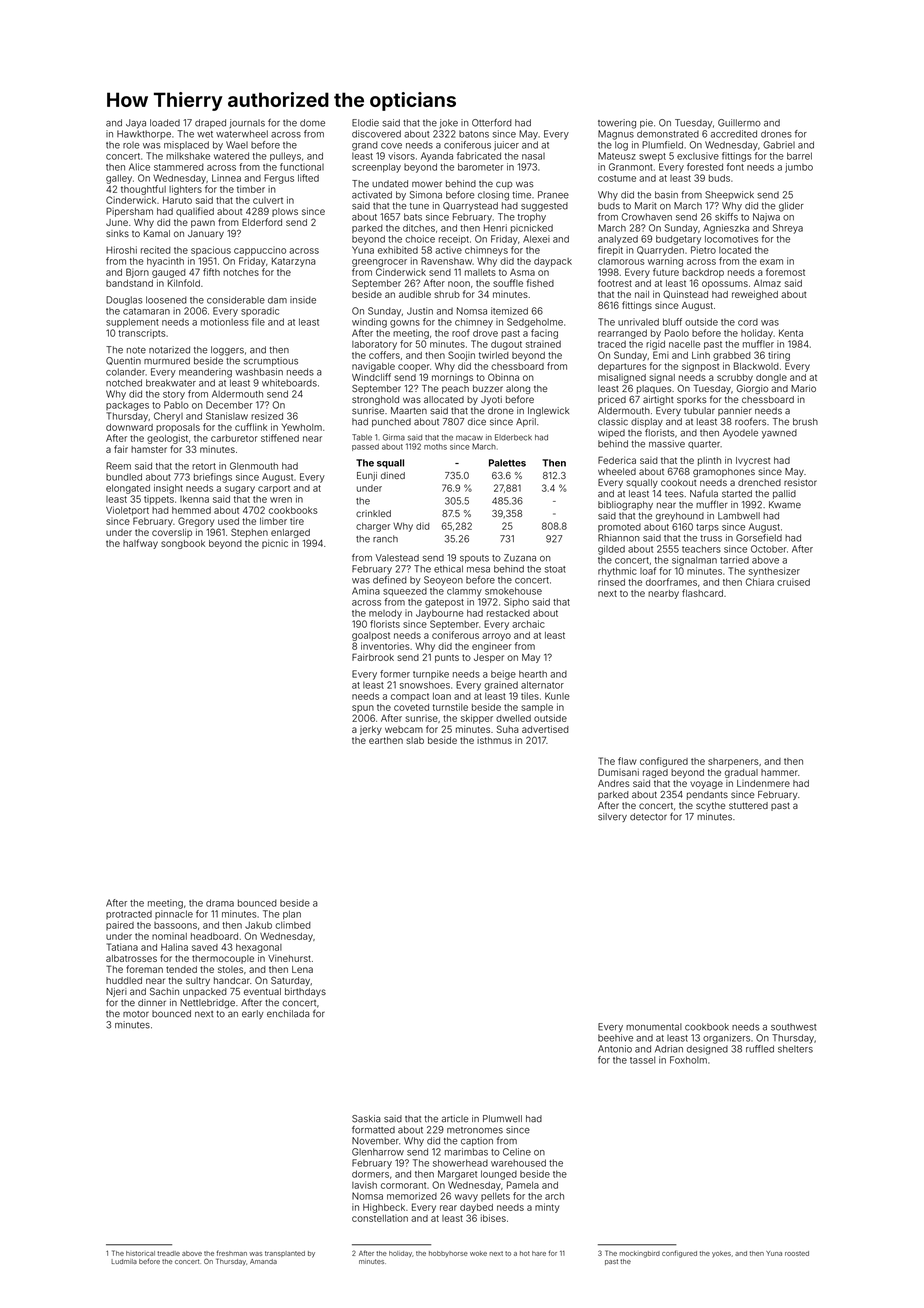 The width and height of the screenshot is (924, 1308). Describe the element at coordinates (124, 1261) in the screenshot. I see `Ludmila` at that location.
